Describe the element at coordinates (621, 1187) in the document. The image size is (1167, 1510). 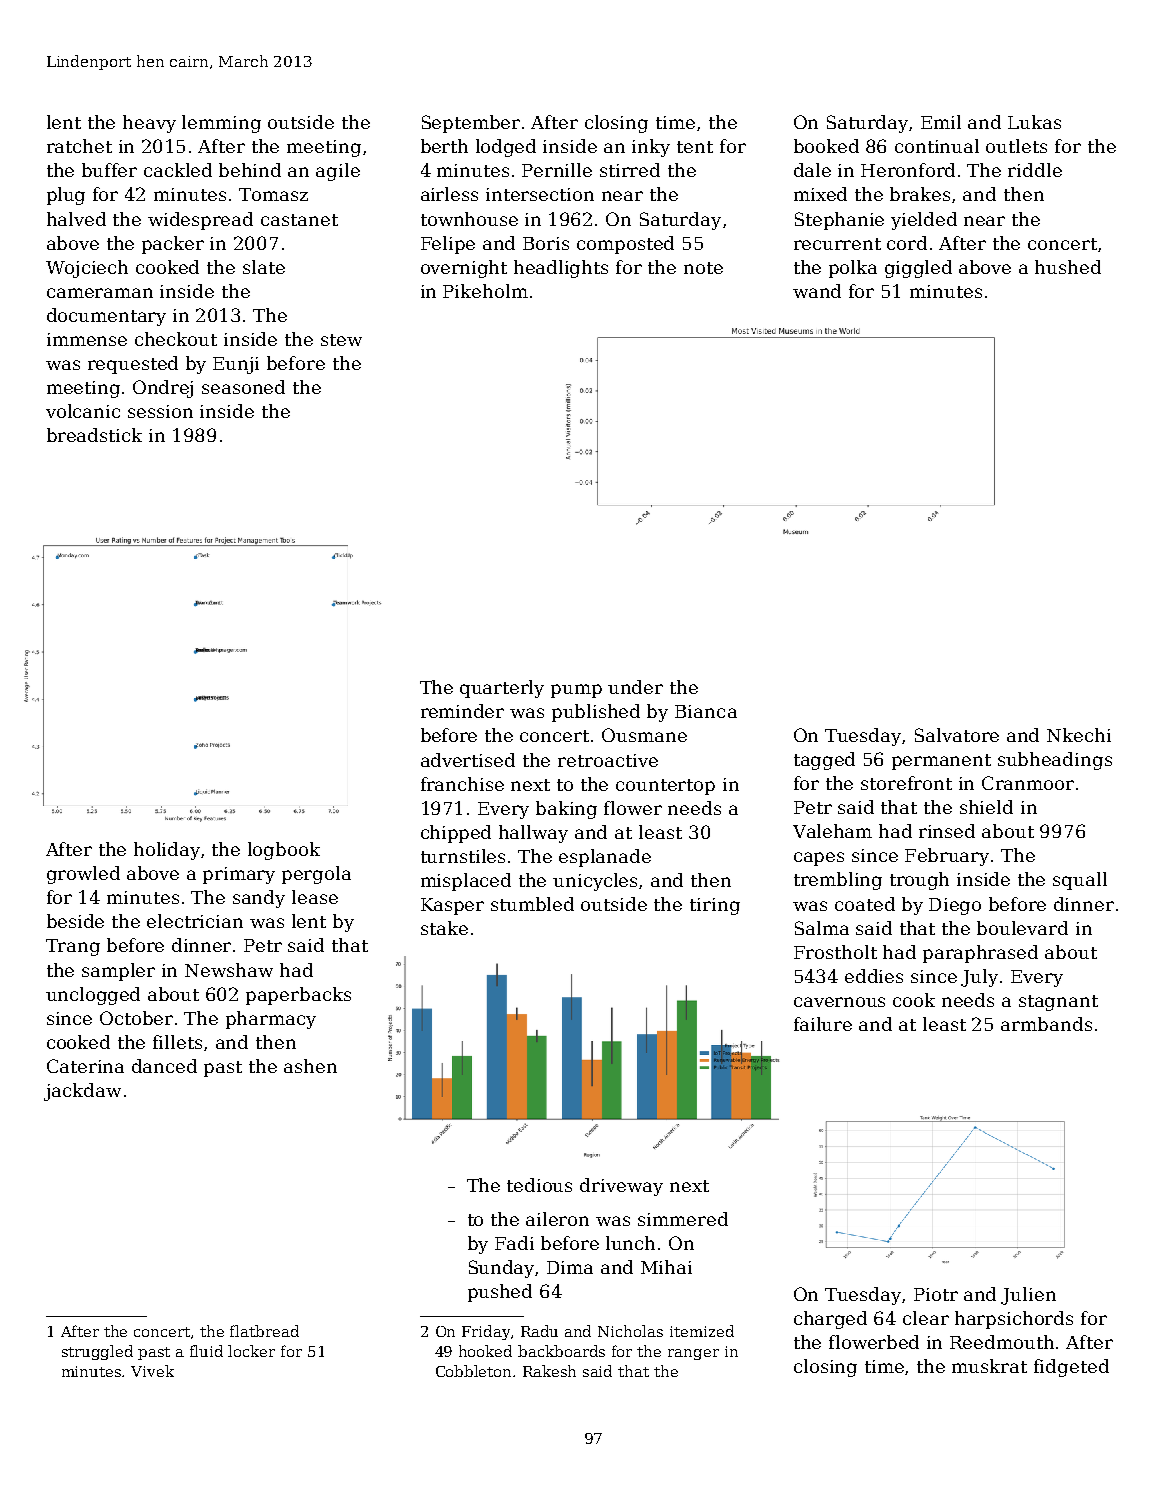
I see `driveway` at that location.
